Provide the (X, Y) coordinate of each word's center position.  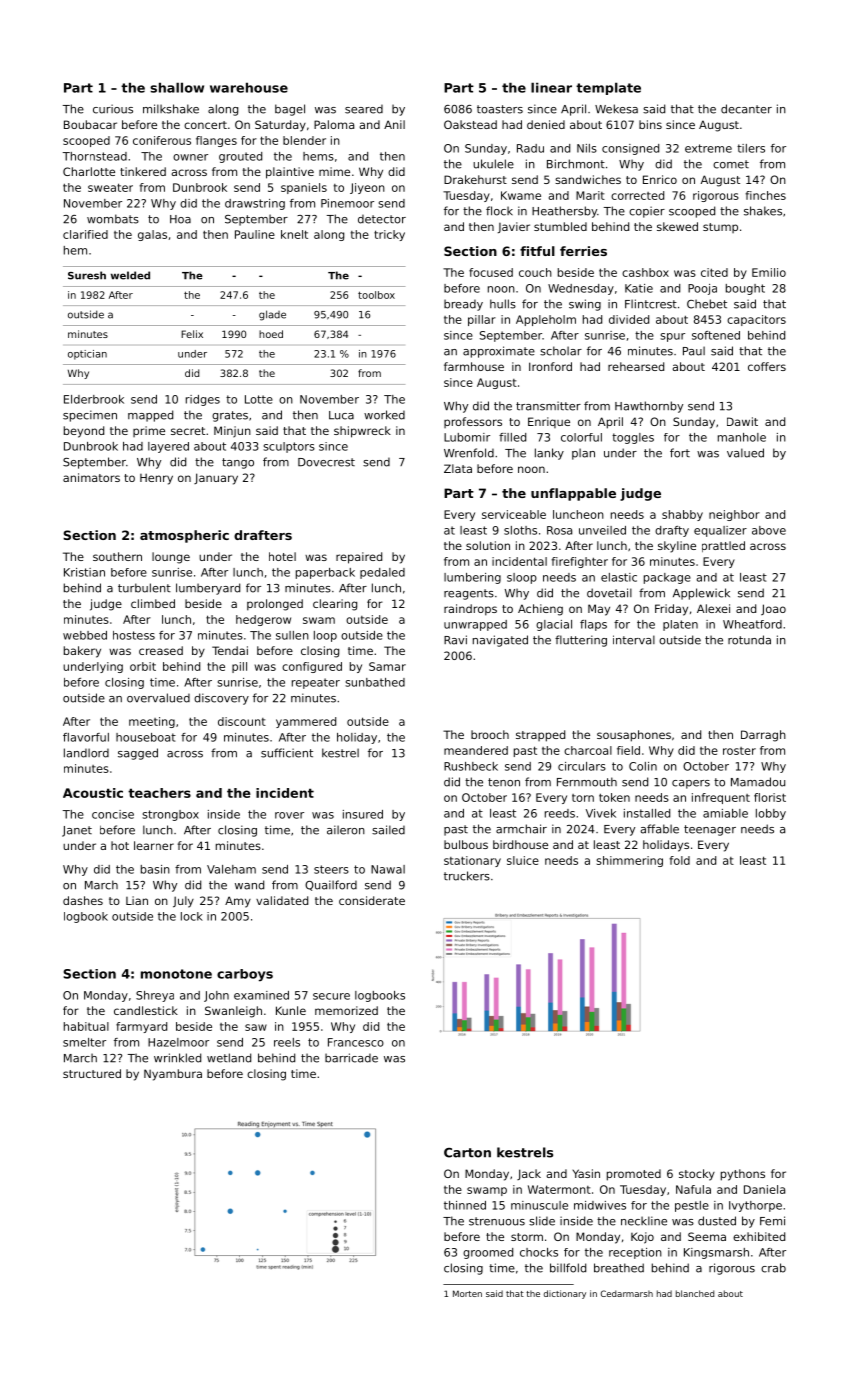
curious (113, 109)
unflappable (573, 494)
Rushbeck (471, 766)
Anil (394, 124)
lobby (771, 814)
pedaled (382, 573)
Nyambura (173, 1075)
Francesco (356, 1042)
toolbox (376, 295)
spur (672, 337)
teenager (710, 830)
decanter (746, 109)
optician (87, 355)
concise (113, 814)
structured (92, 1073)
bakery (82, 652)
